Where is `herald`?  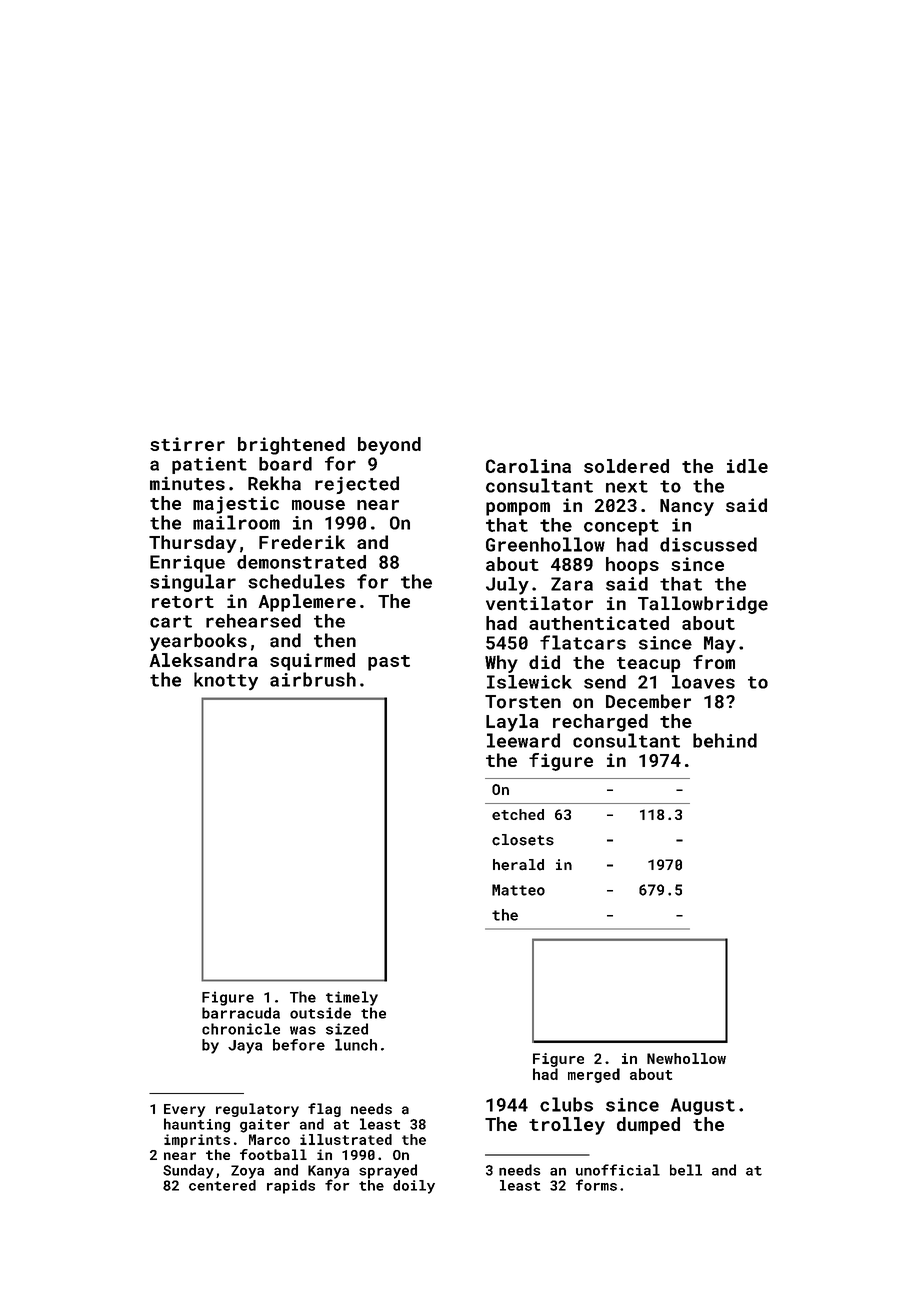
herald is located at coordinates (518, 865).
